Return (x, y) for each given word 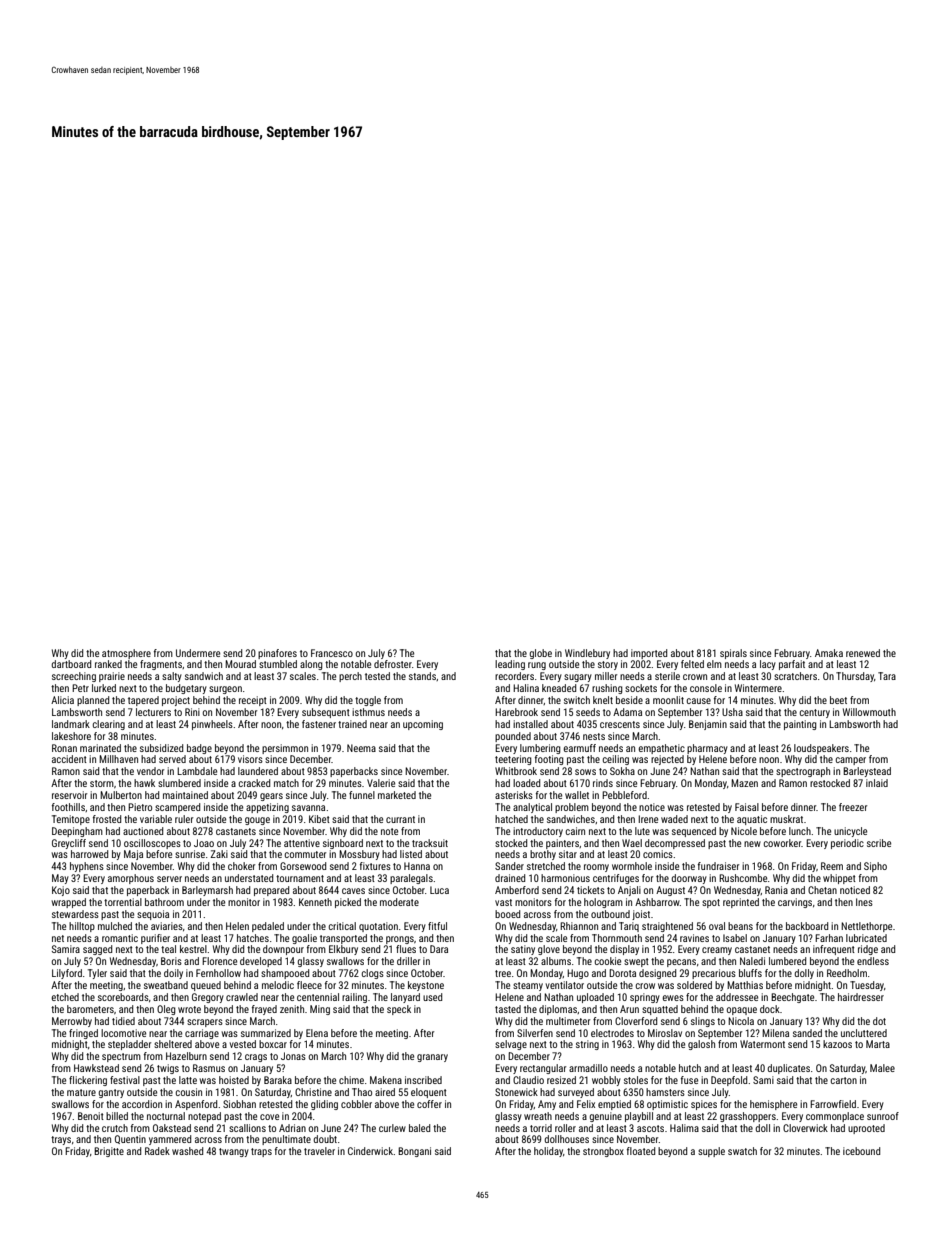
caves (353, 891)
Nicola (741, 1021)
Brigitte (109, 1152)
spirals (733, 654)
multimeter (568, 1021)
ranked (108, 664)
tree (503, 973)
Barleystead (867, 772)
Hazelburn (186, 1056)
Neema (361, 748)
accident (69, 759)
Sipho (875, 867)
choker (241, 866)
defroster (393, 664)
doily (173, 974)
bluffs (750, 973)
